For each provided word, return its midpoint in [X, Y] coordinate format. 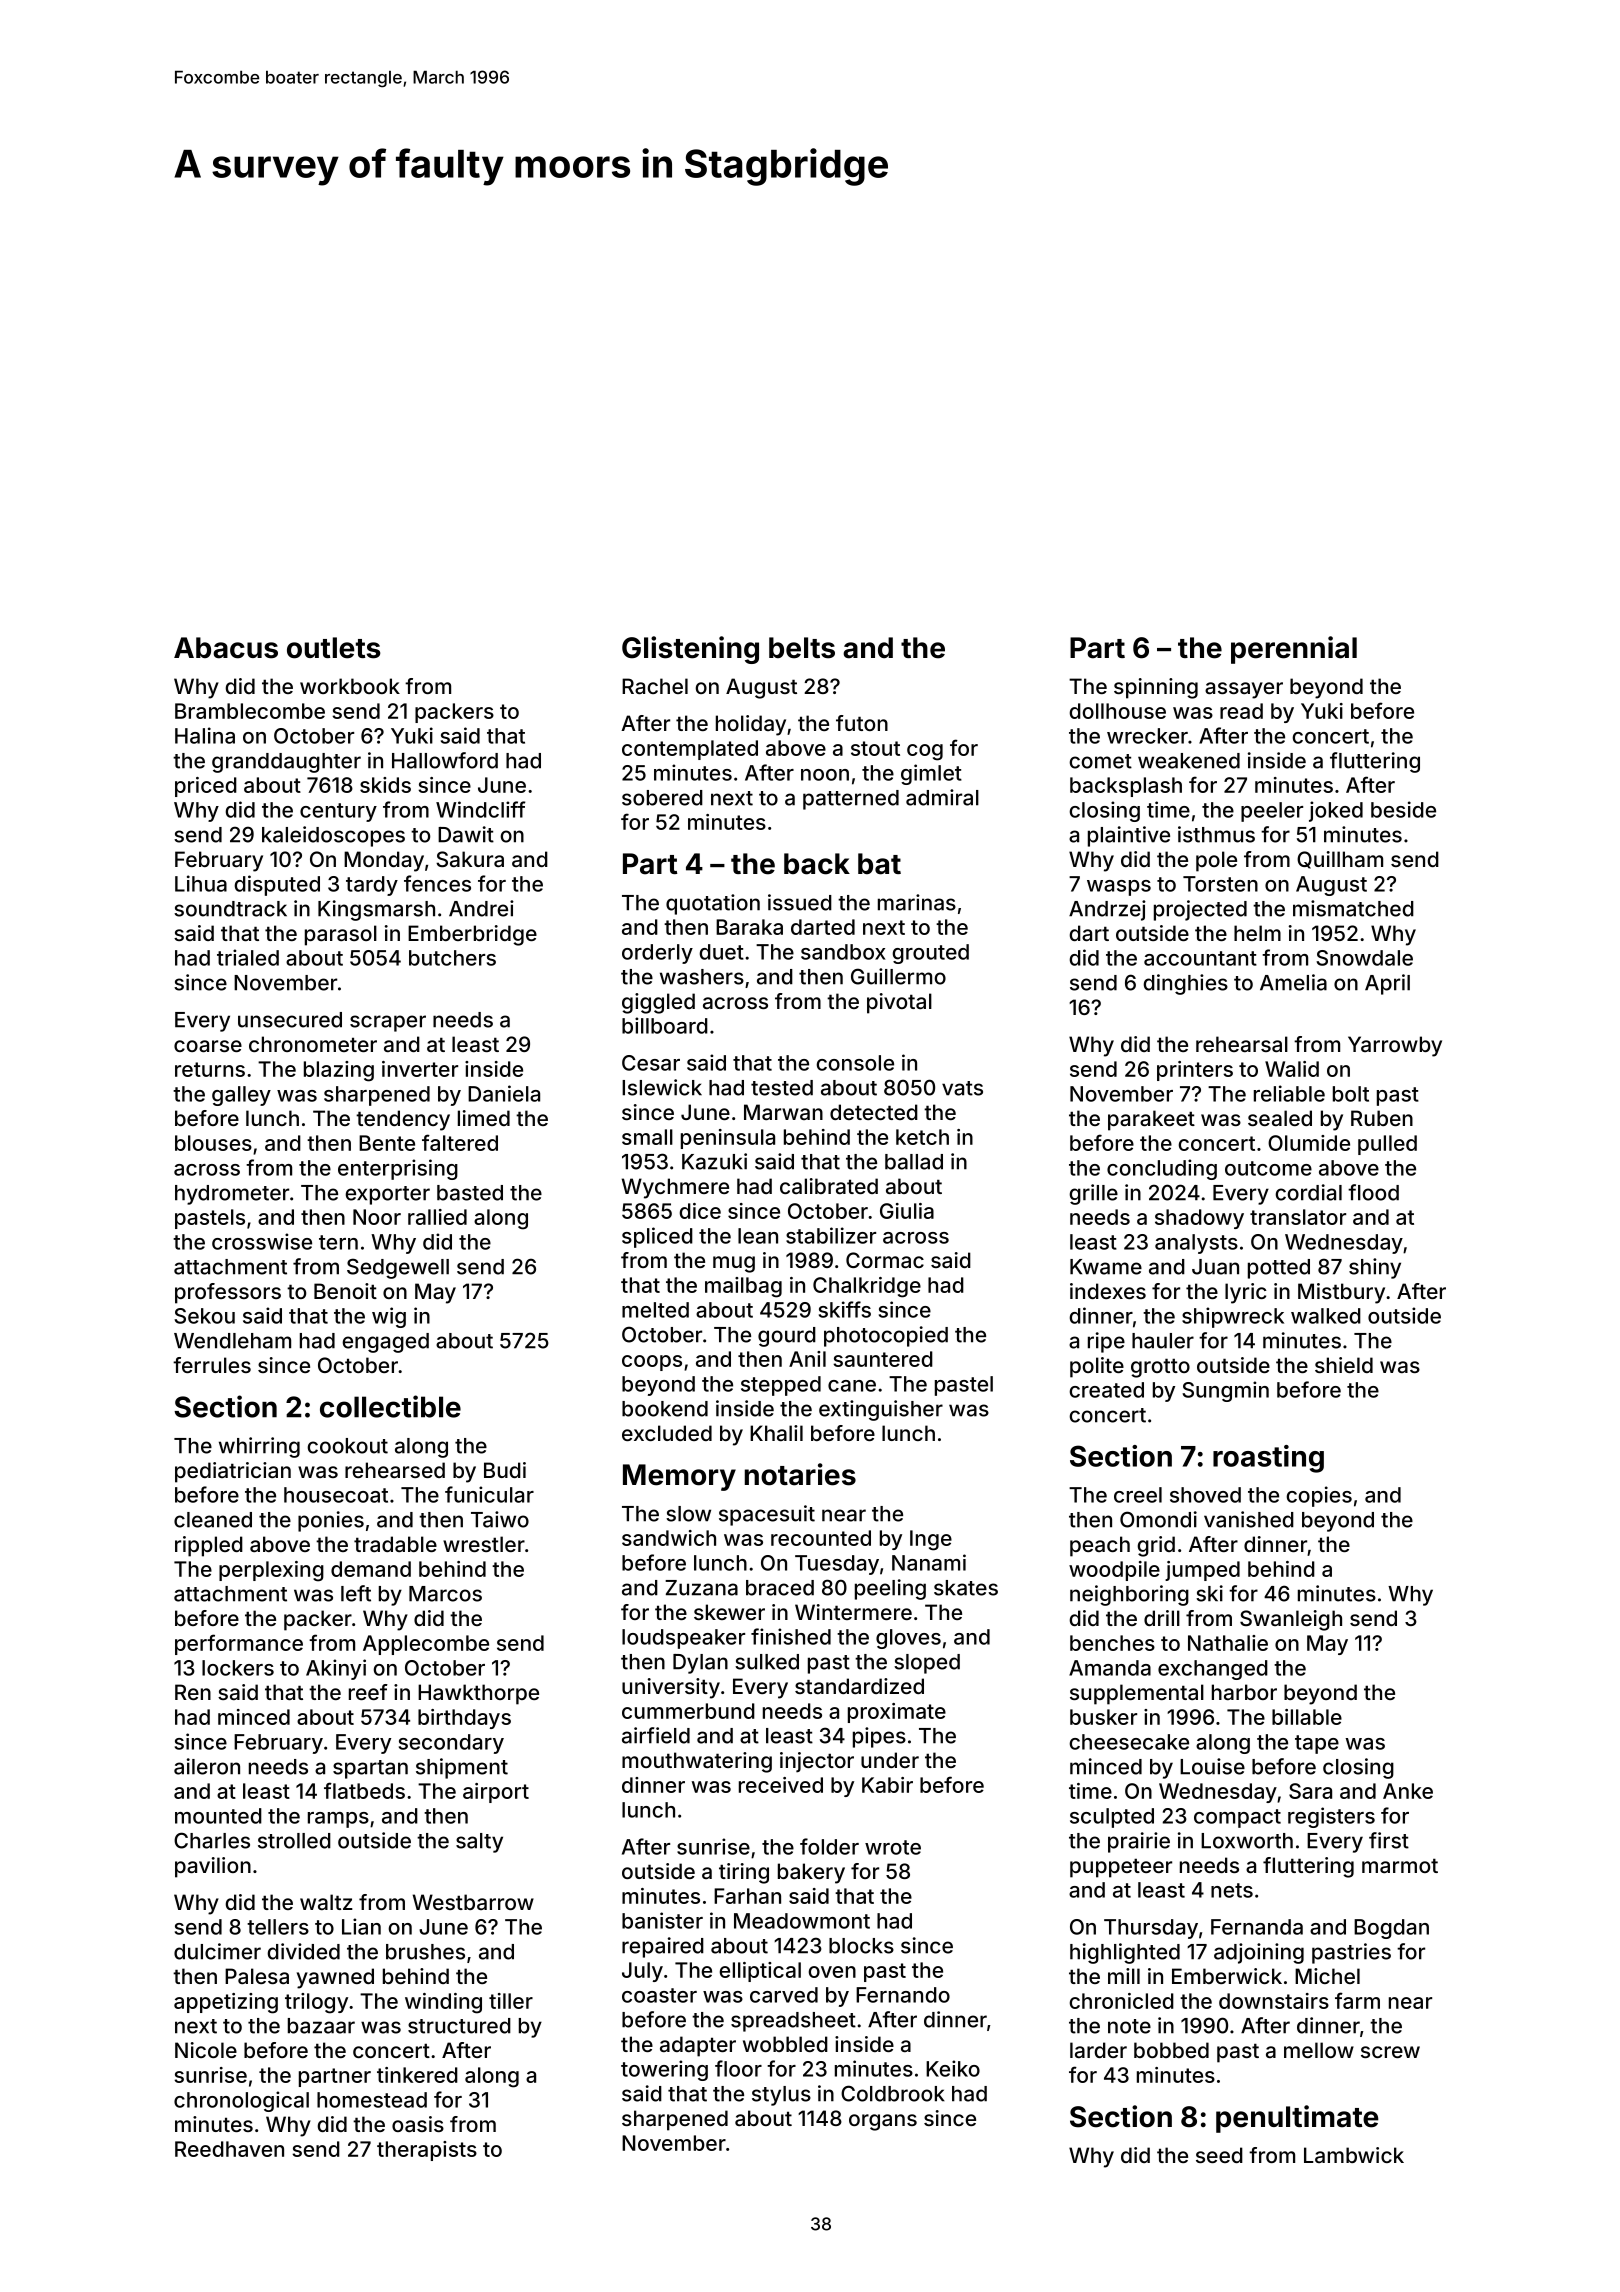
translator [1298, 1217]
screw [1390, 2052]
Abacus [226, 648]
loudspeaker [683, 1639]
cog [925, 752]
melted [655, 1310]
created [1106, 1390]
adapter [698, 2046]
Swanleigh [1291, 1620]
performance [239, 1644]
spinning [1156, 688]
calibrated [829, 1186]
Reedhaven [229, 2149]
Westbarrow [473, 1902]
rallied [437, 1217]
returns [210, 1069]
